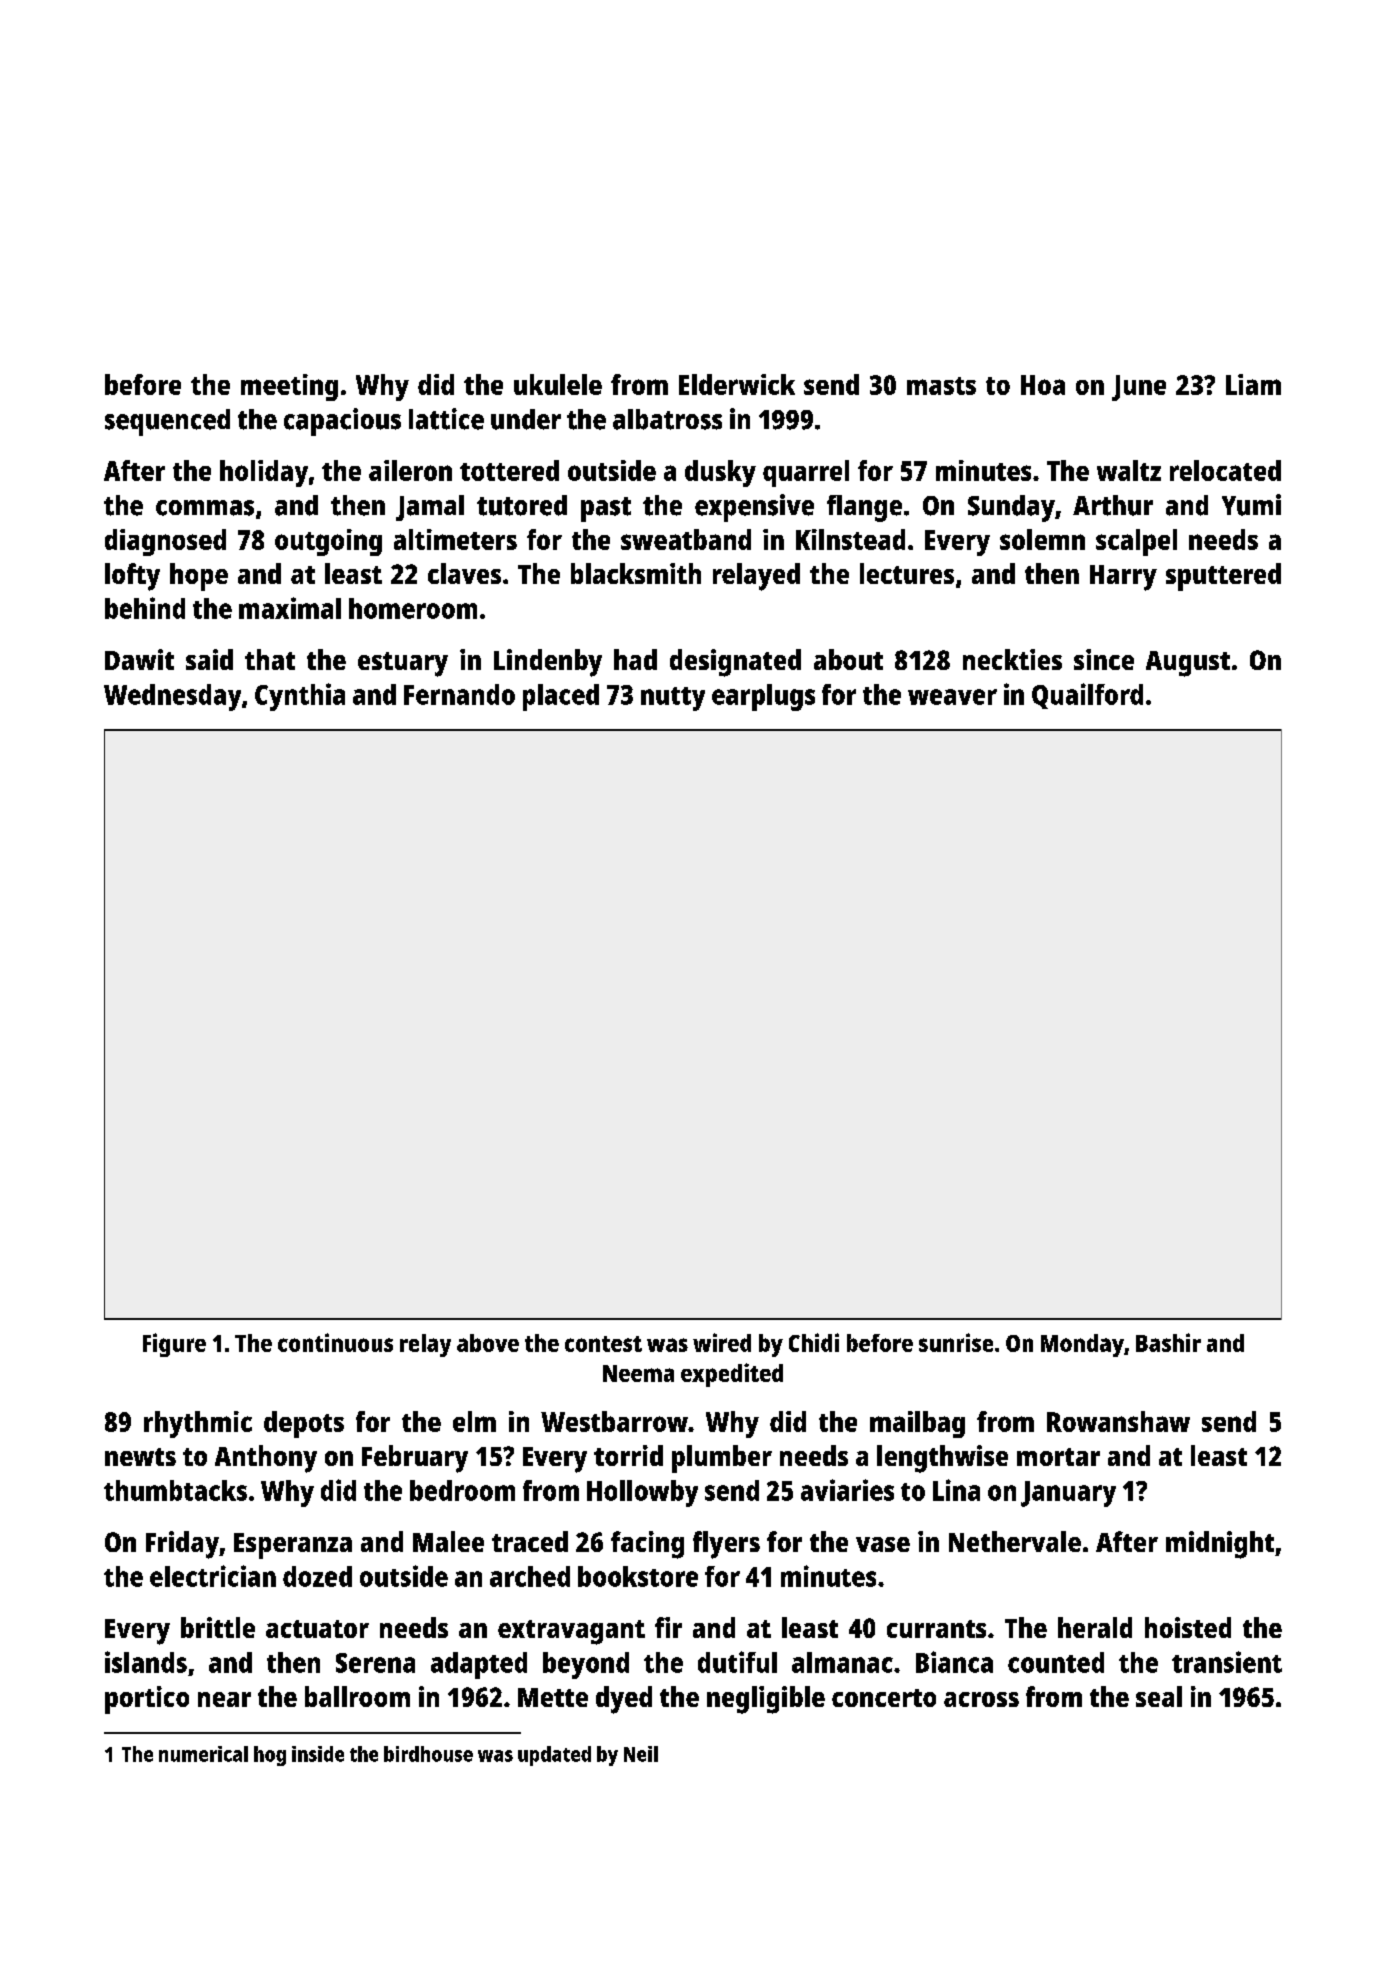 The height and width of the image is (1969, 1386). I want to click on commas, so click(205, 508).
